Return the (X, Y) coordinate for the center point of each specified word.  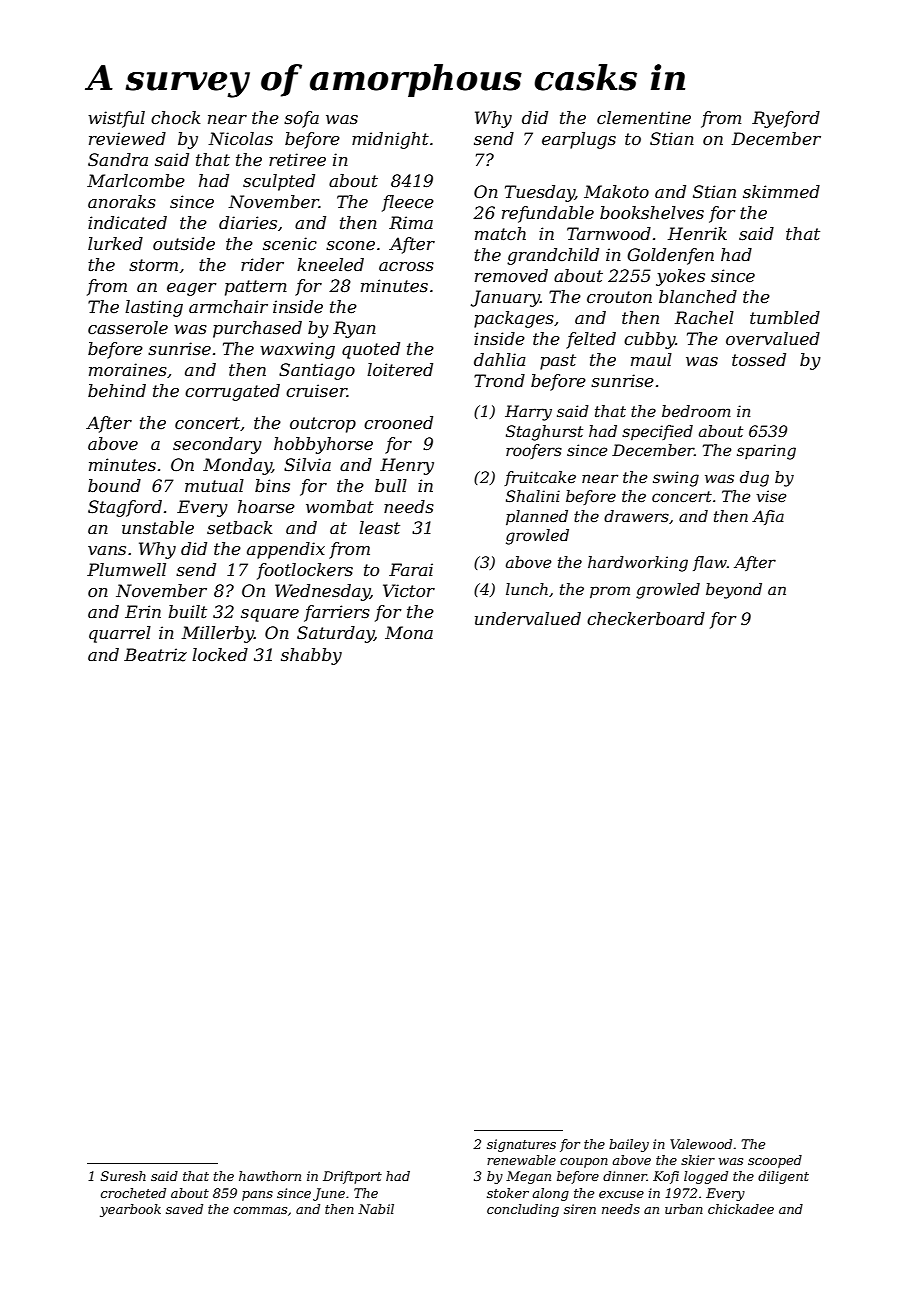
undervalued (528, 618)
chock (176, 117)
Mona (409, 632)
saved (184, 1209)
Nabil (376, 1209)
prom (610, 592)
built (187, 611)
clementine (644, 117)
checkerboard (646, 618)
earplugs (579, 140)
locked (220, 654)
